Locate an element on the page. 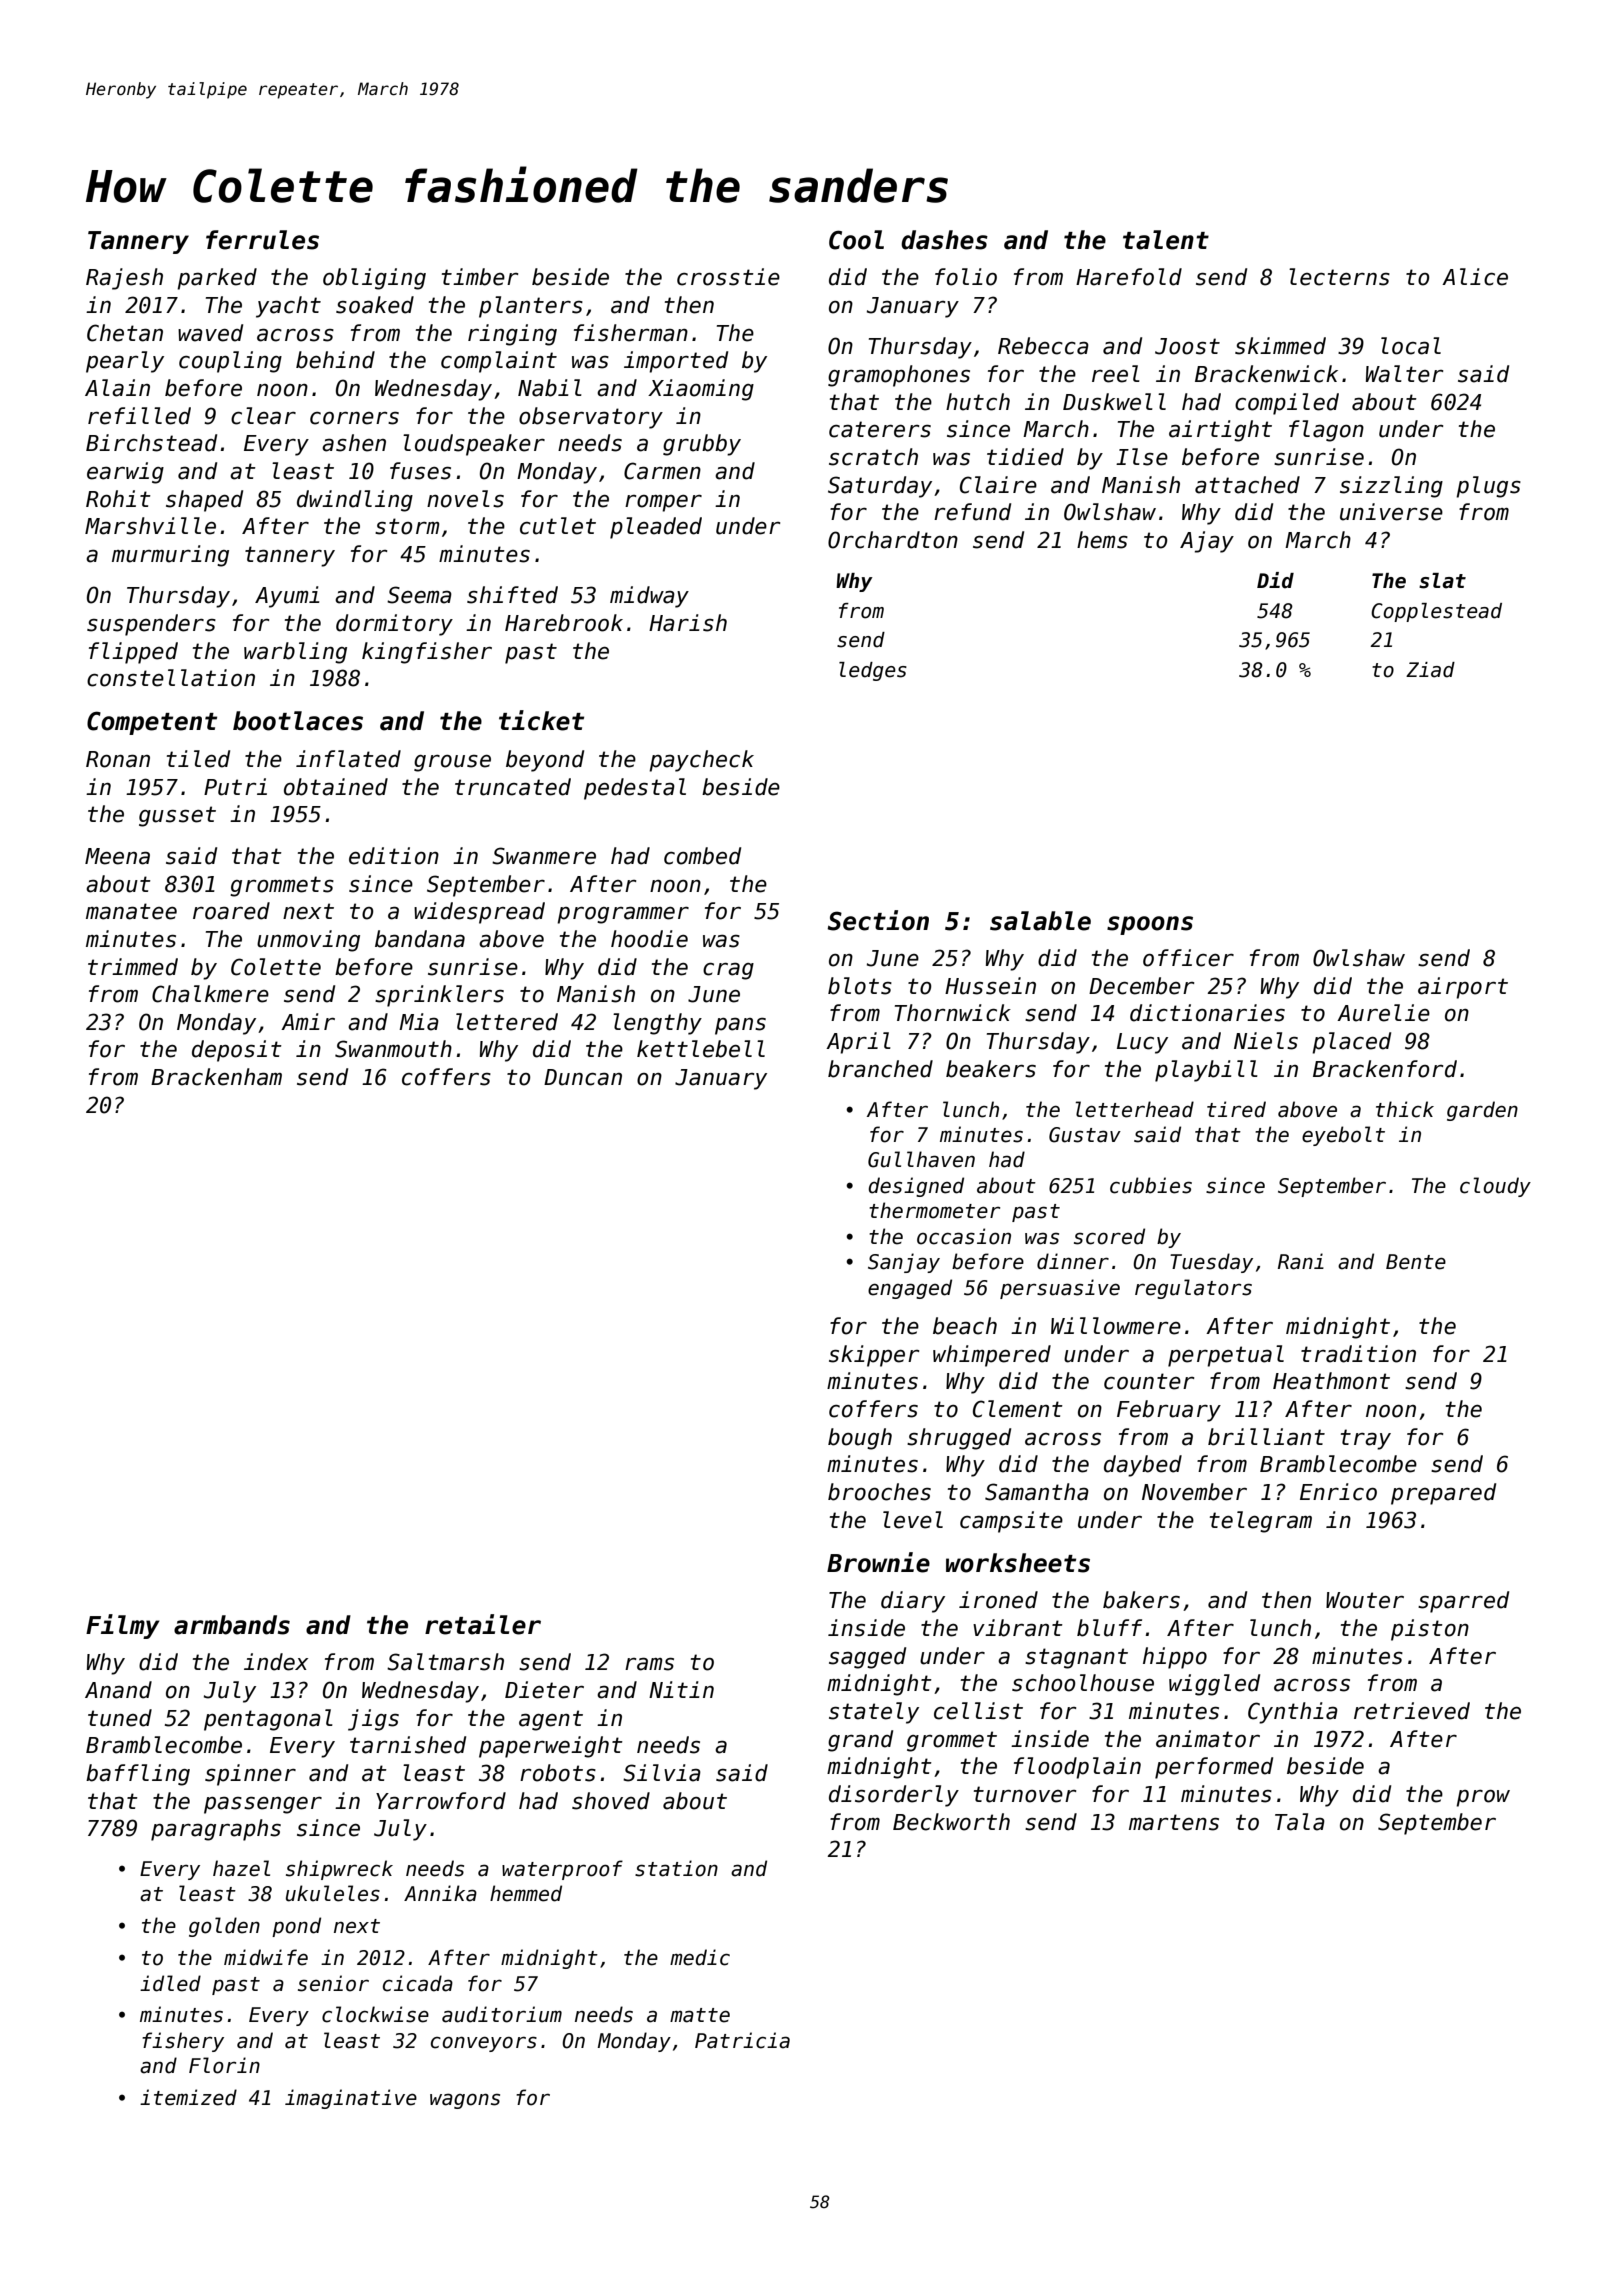  Wouter is located at coordinates (1365, 1600).
